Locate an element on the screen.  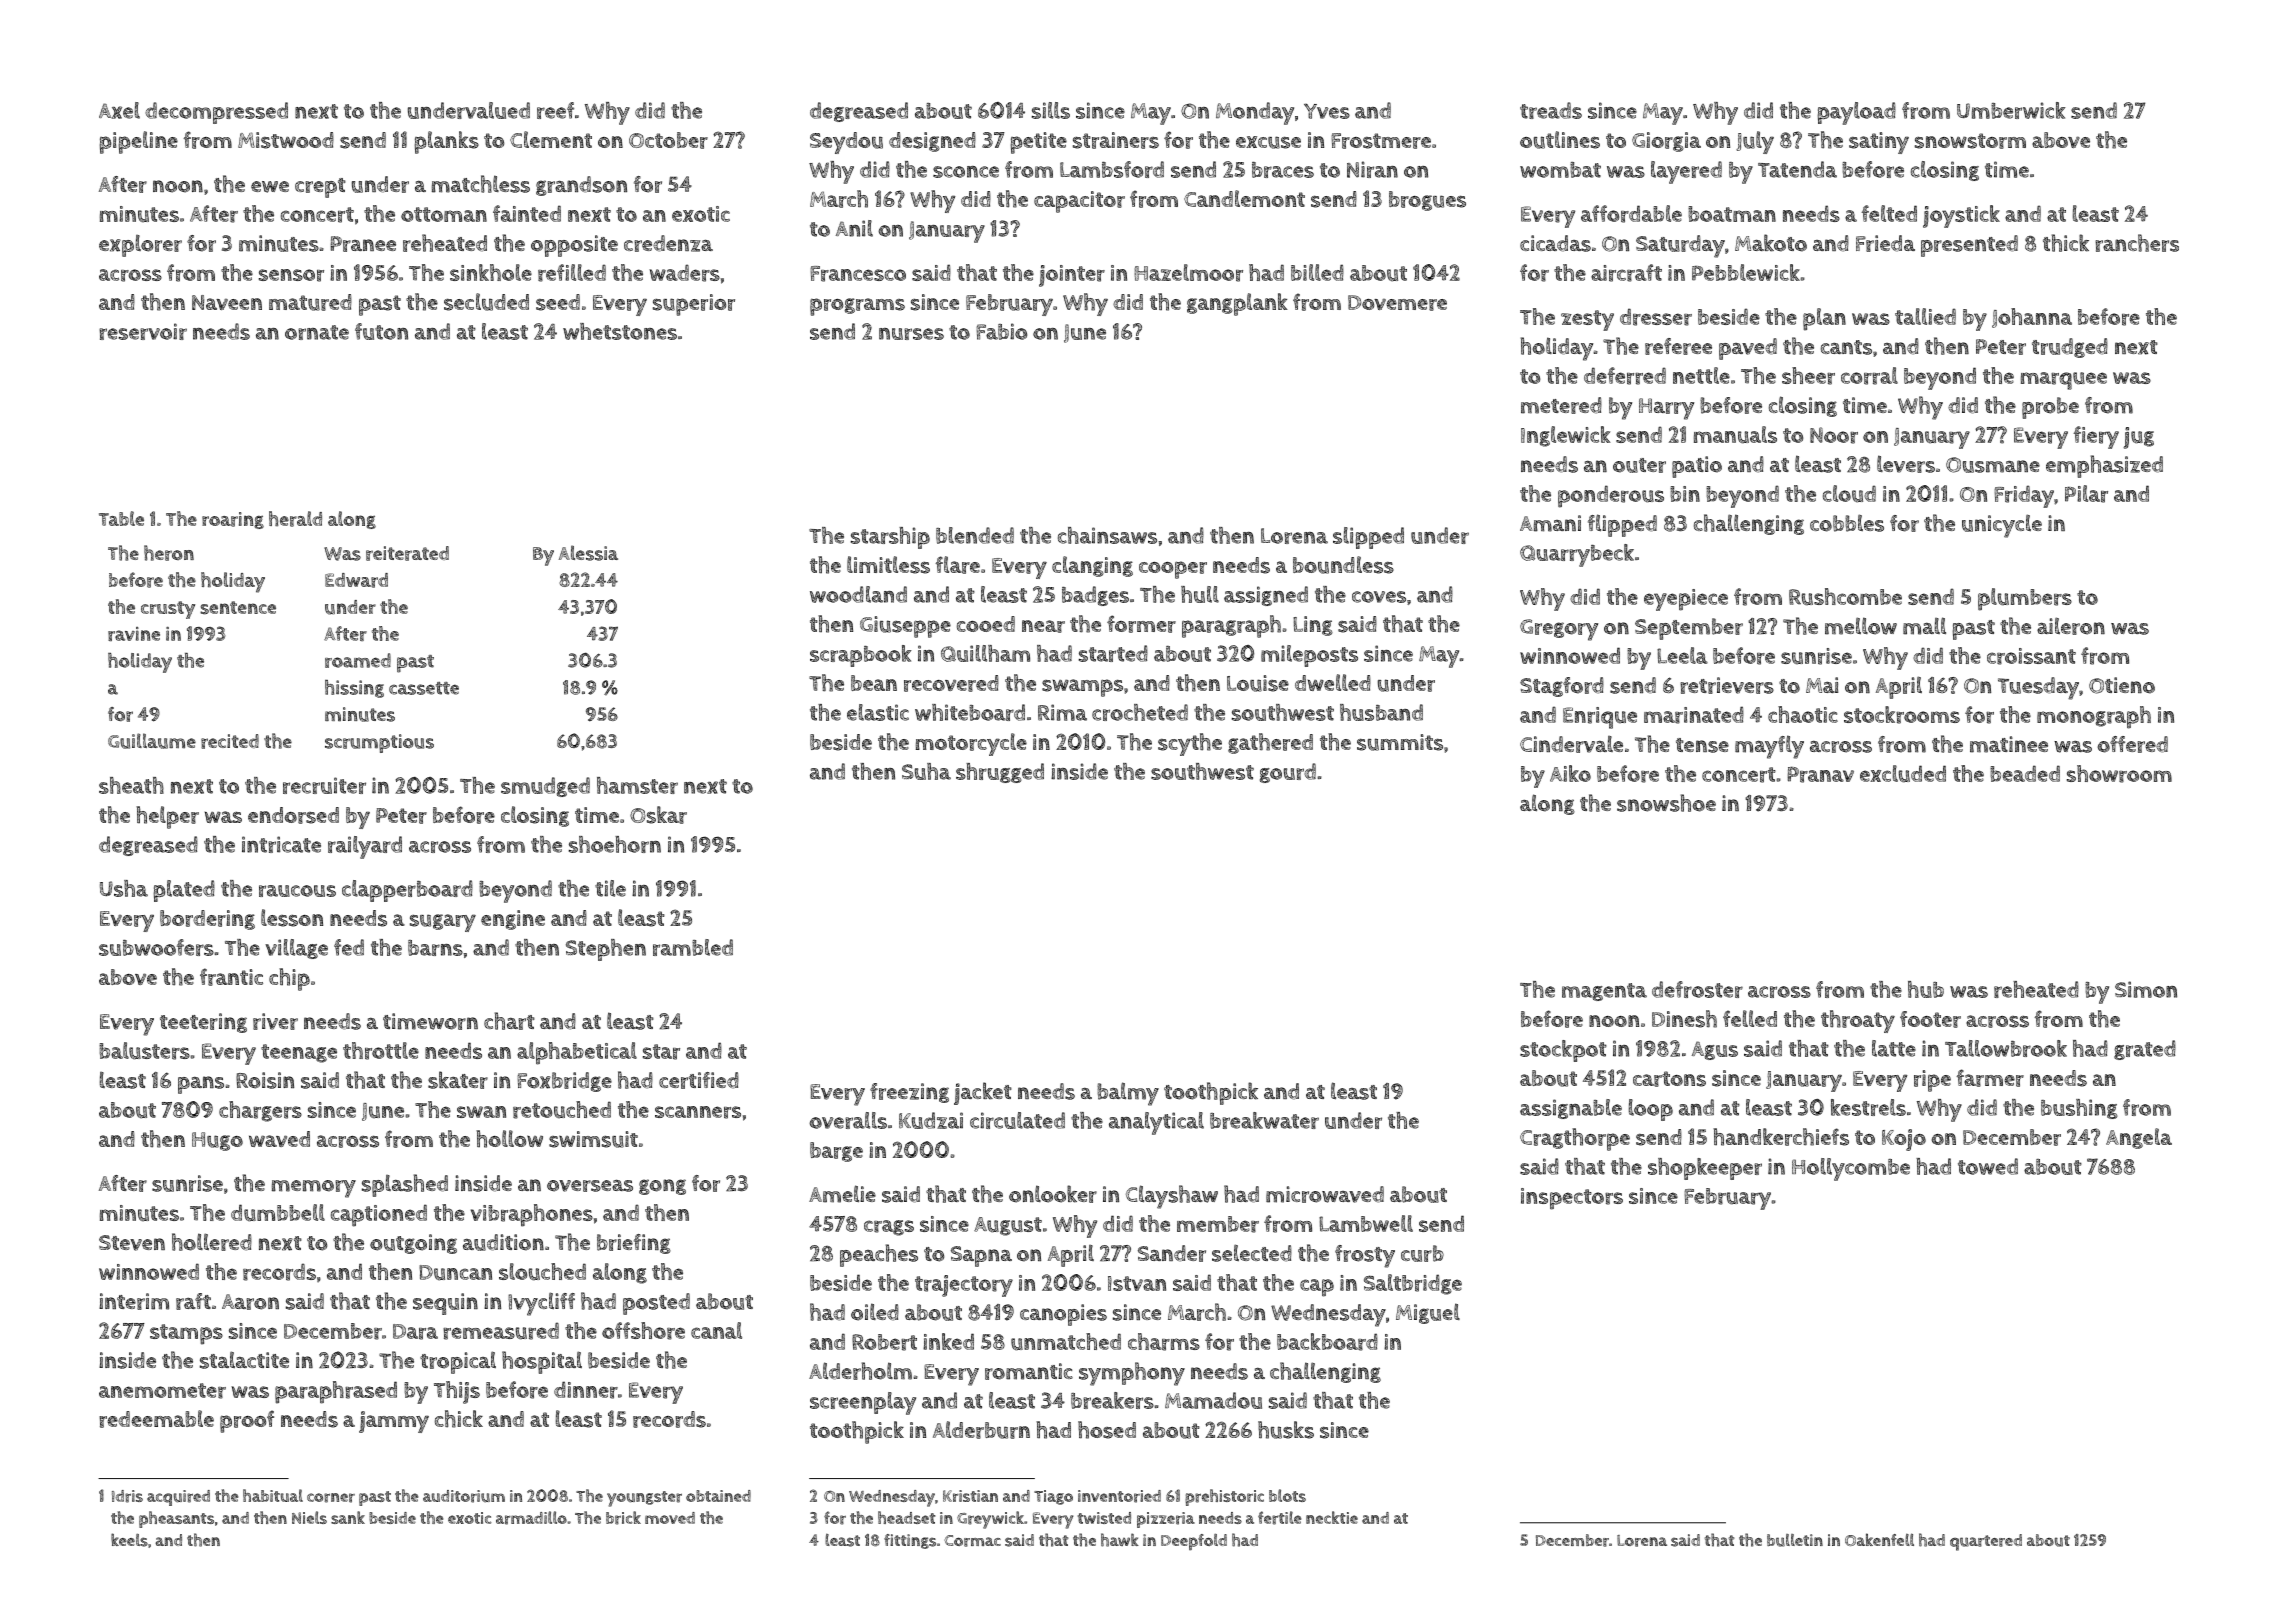
swimsuit is located at coordinates (593, 1139).
